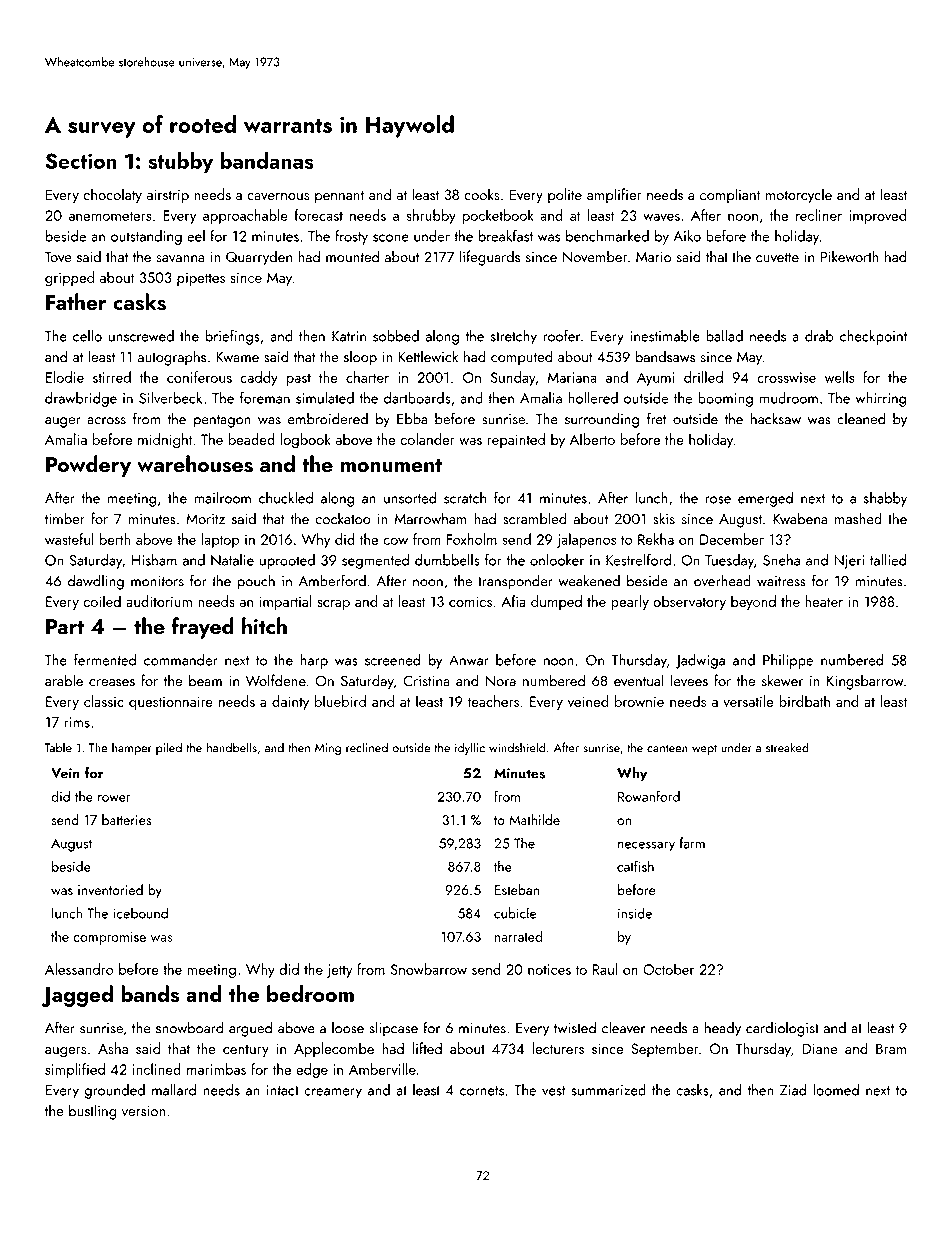  I want to click on Mathilde, so click(534, 819).
